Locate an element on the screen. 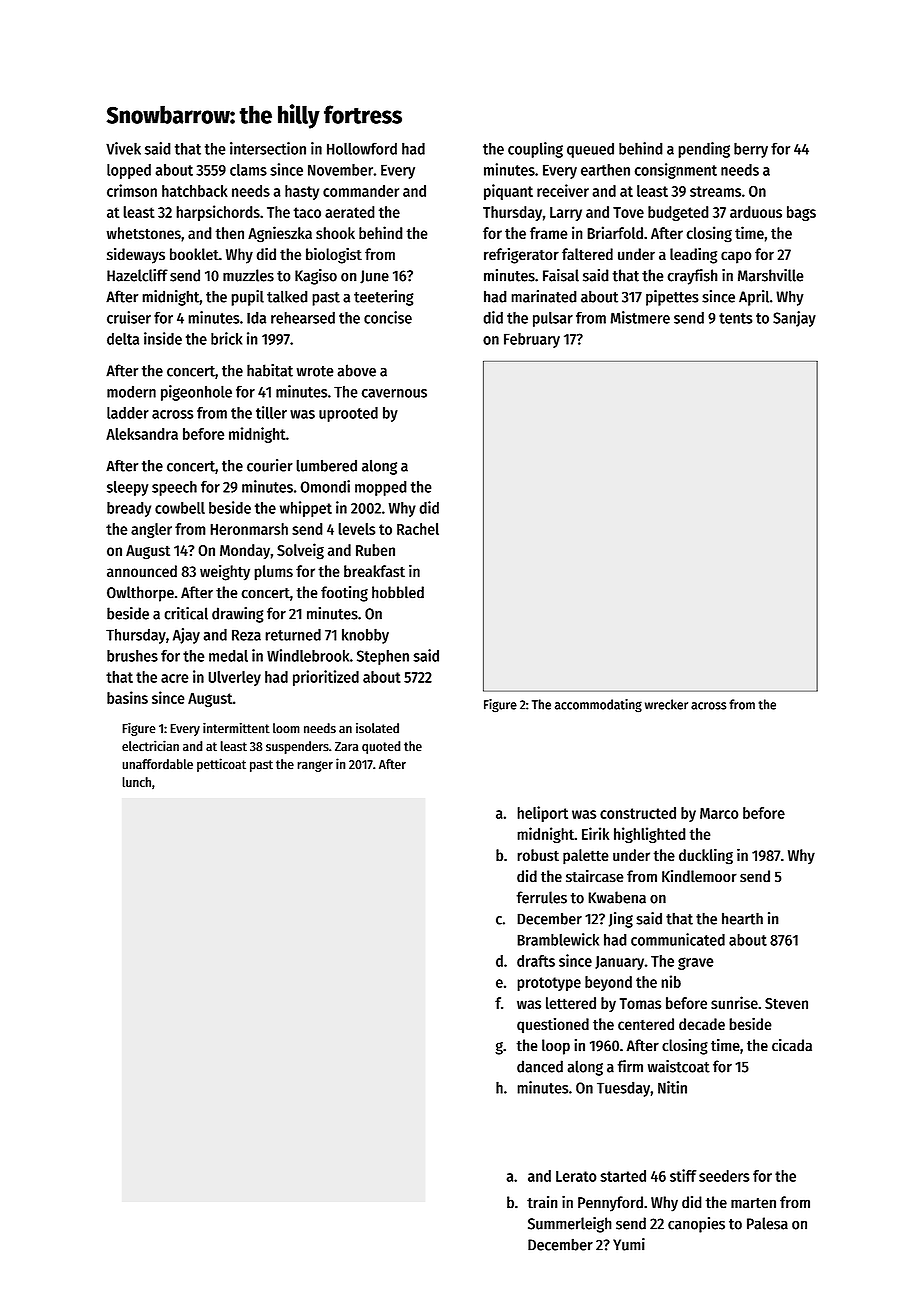 This screenshot has height=1308, width=924. train is located at coordinates (542, 1202).
